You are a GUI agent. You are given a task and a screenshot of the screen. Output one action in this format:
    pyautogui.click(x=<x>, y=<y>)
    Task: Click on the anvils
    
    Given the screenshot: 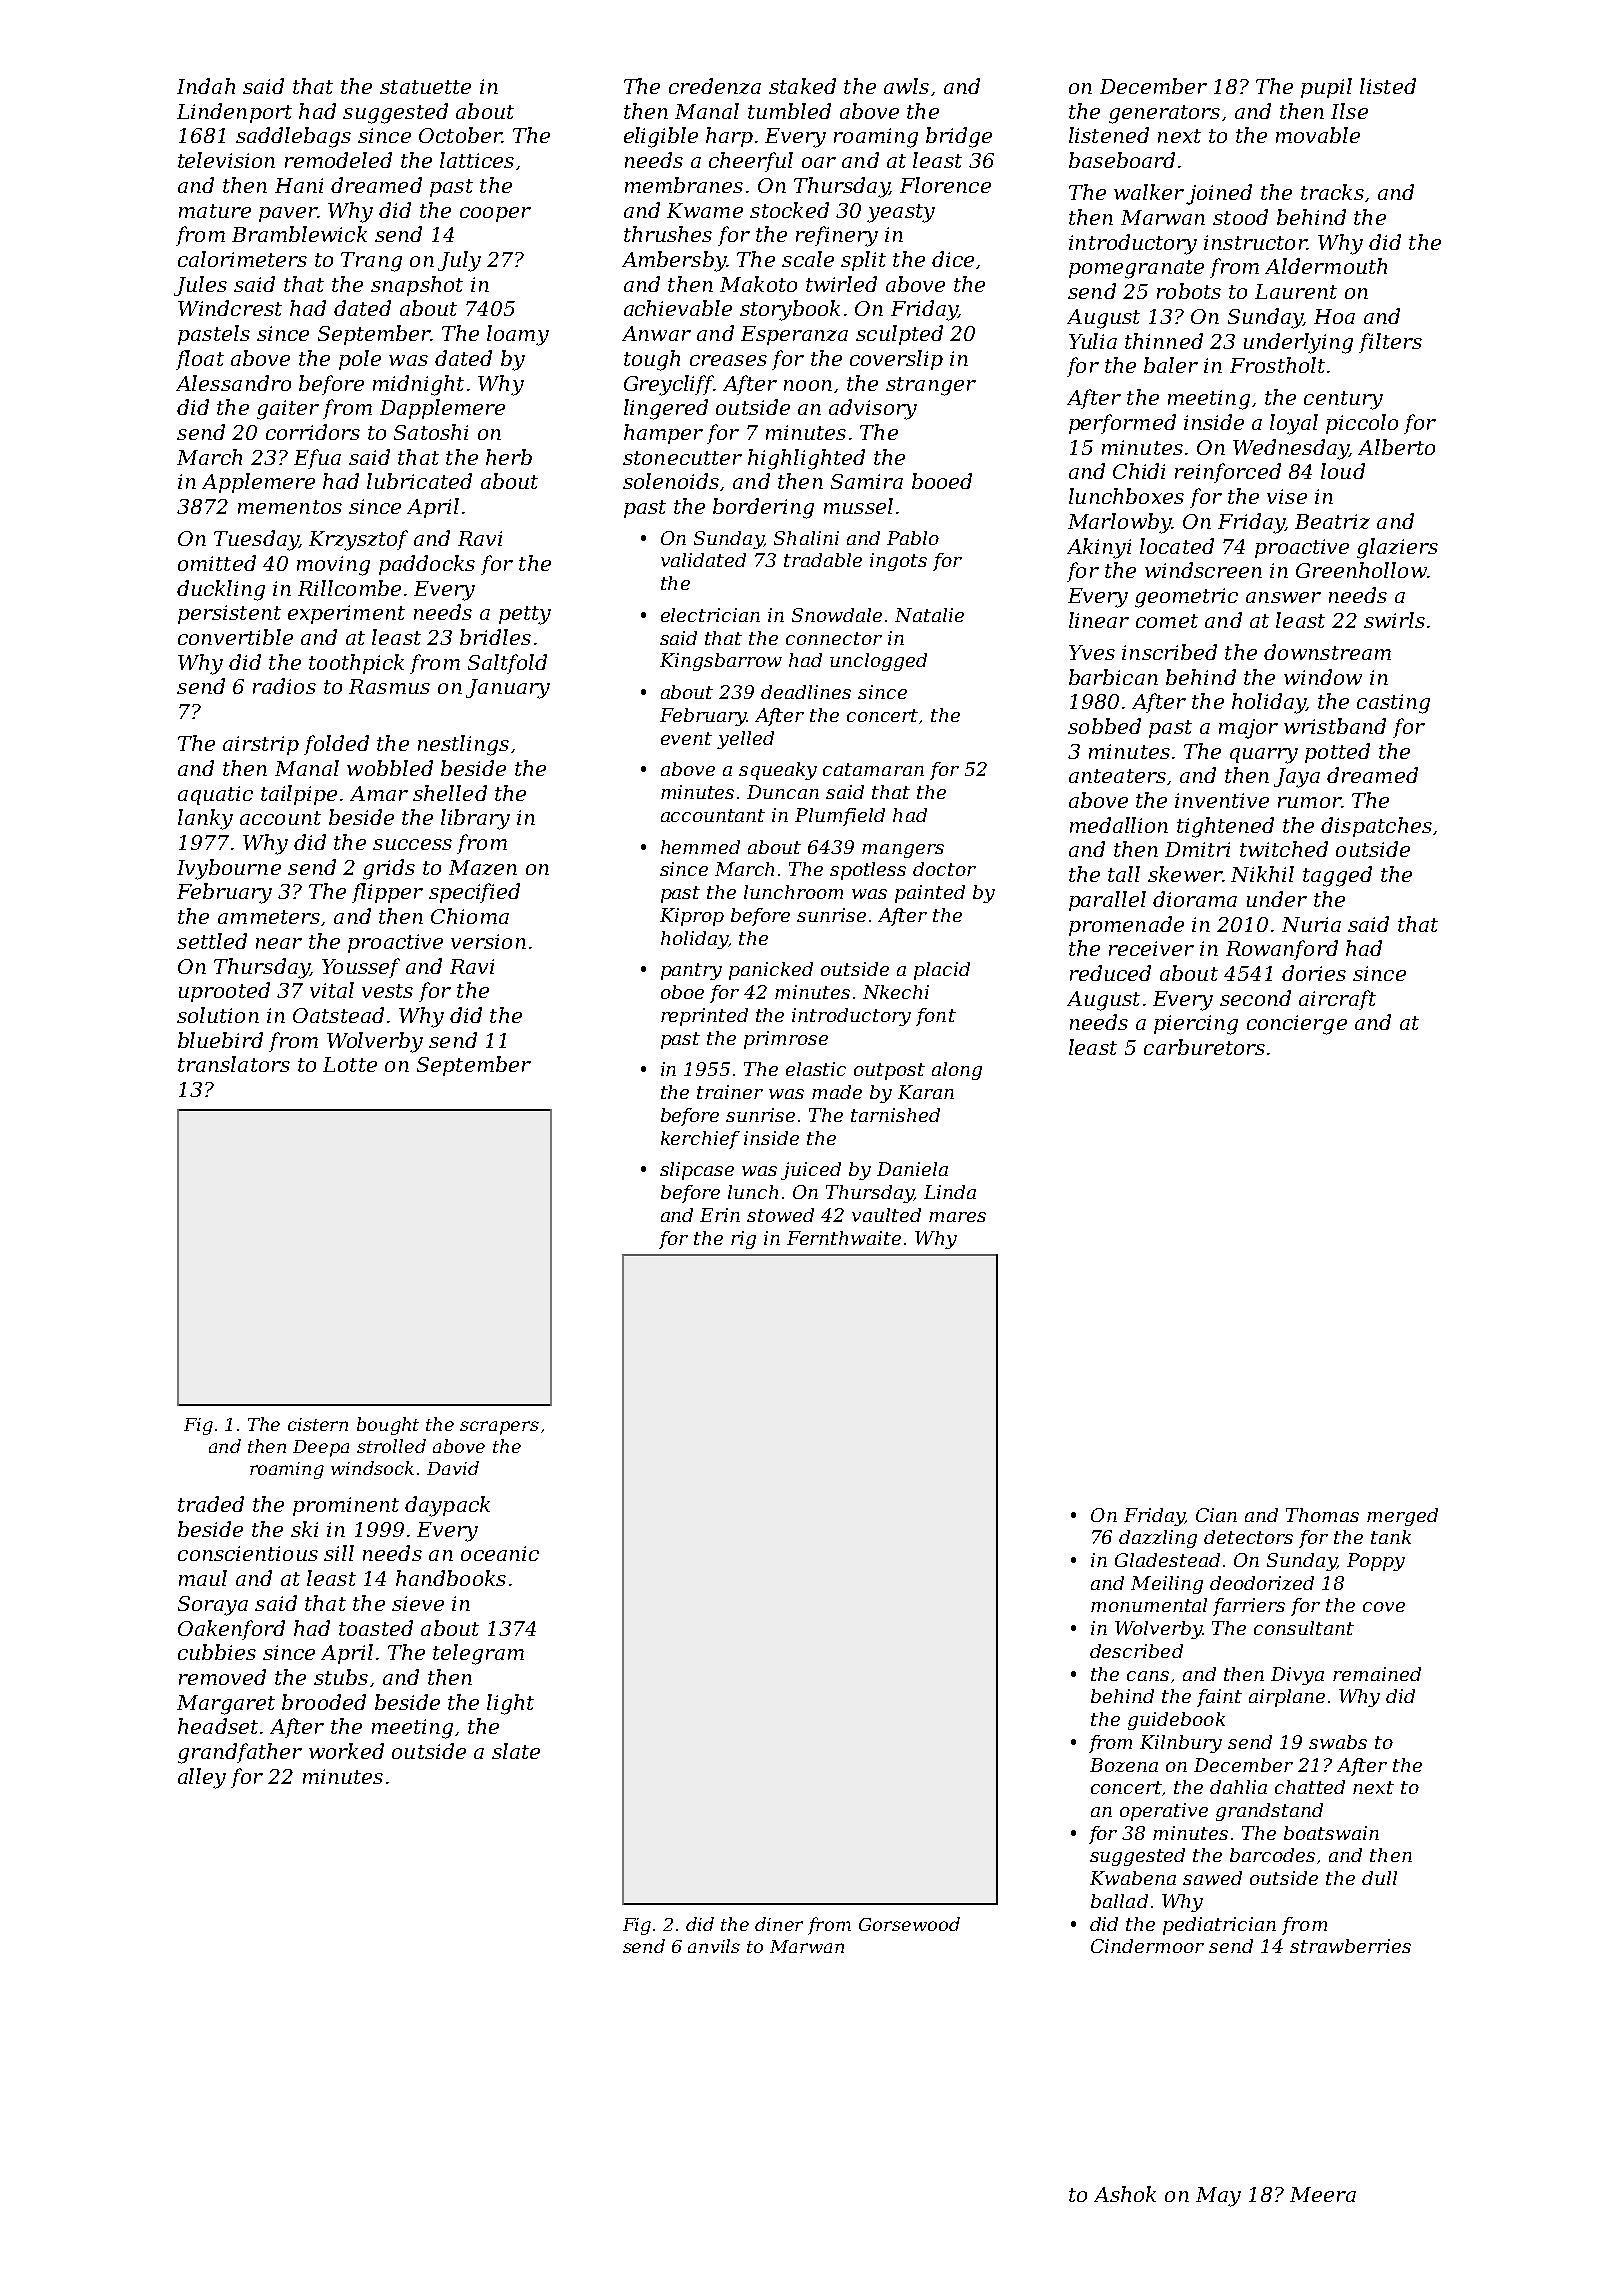 What is the action you would take?
    pyautogui.click(x=714, y=1946)
